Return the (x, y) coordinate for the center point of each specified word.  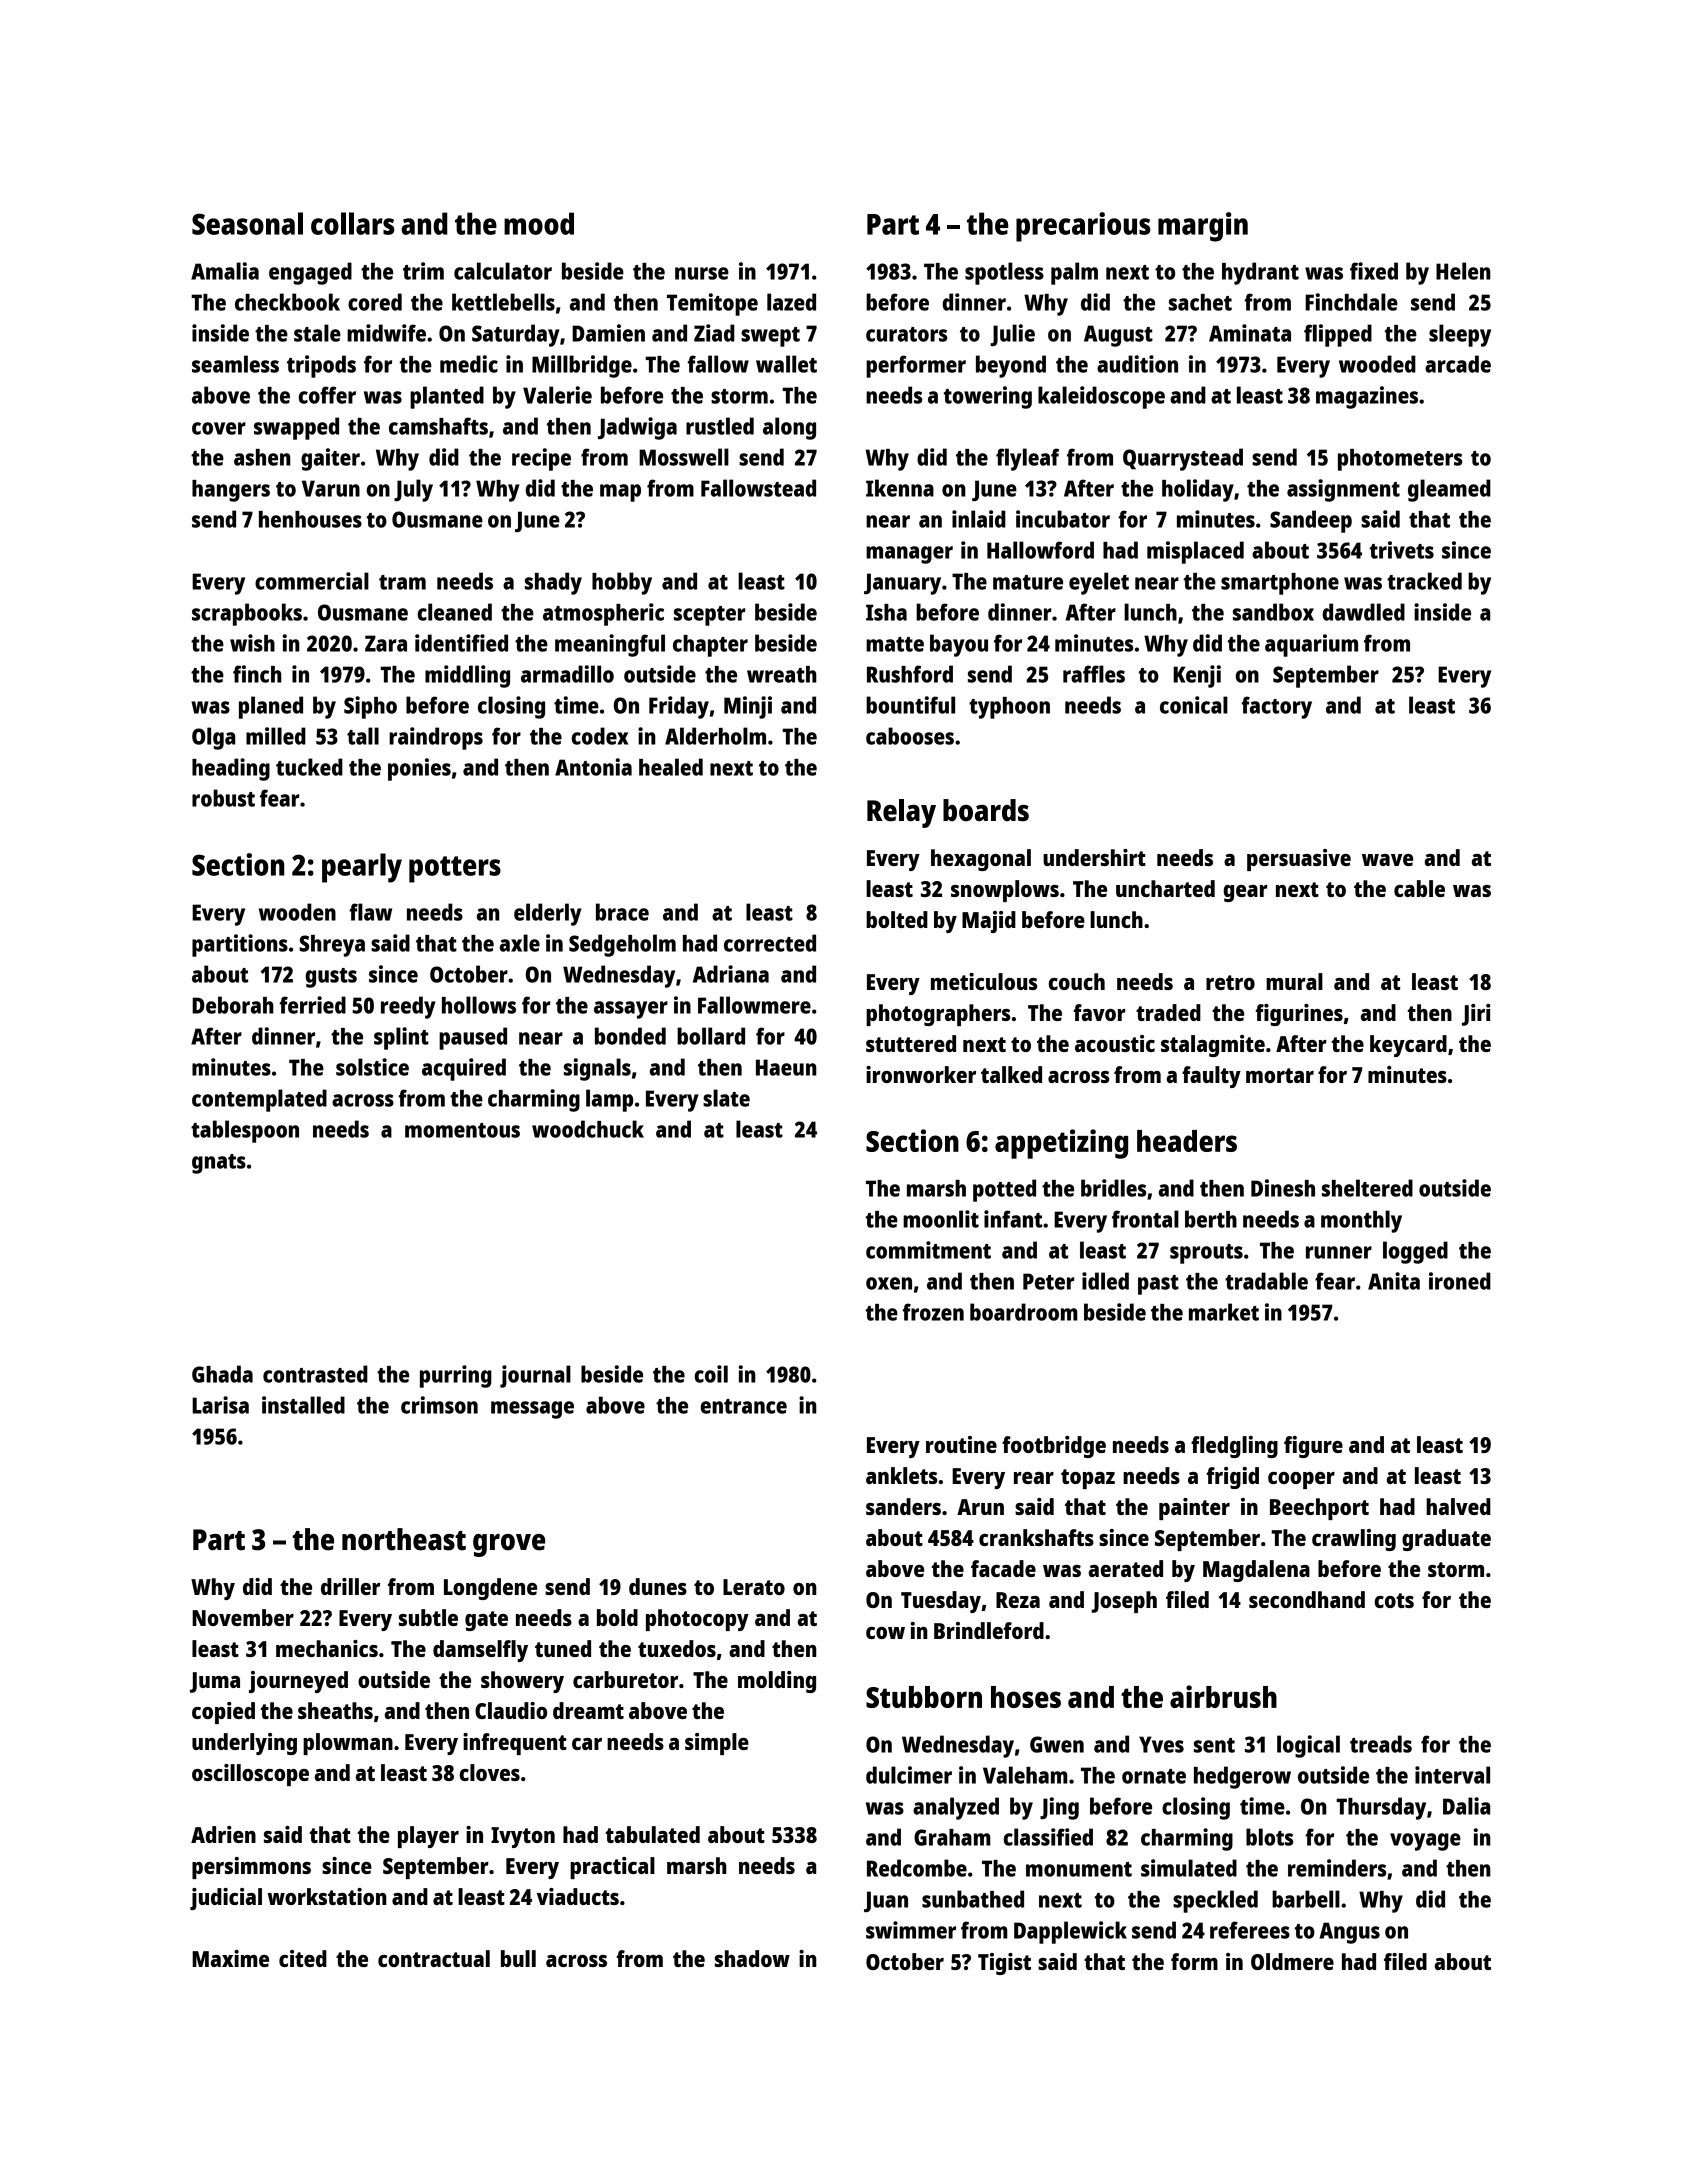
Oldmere (1292, 1961)
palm (1074, 273)
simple (717, 1744)
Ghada (222, 1374)
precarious (1083, 227)
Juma (215, 1682)
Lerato (754, 1587)
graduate (1446, 1540)
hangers (231, 491)
